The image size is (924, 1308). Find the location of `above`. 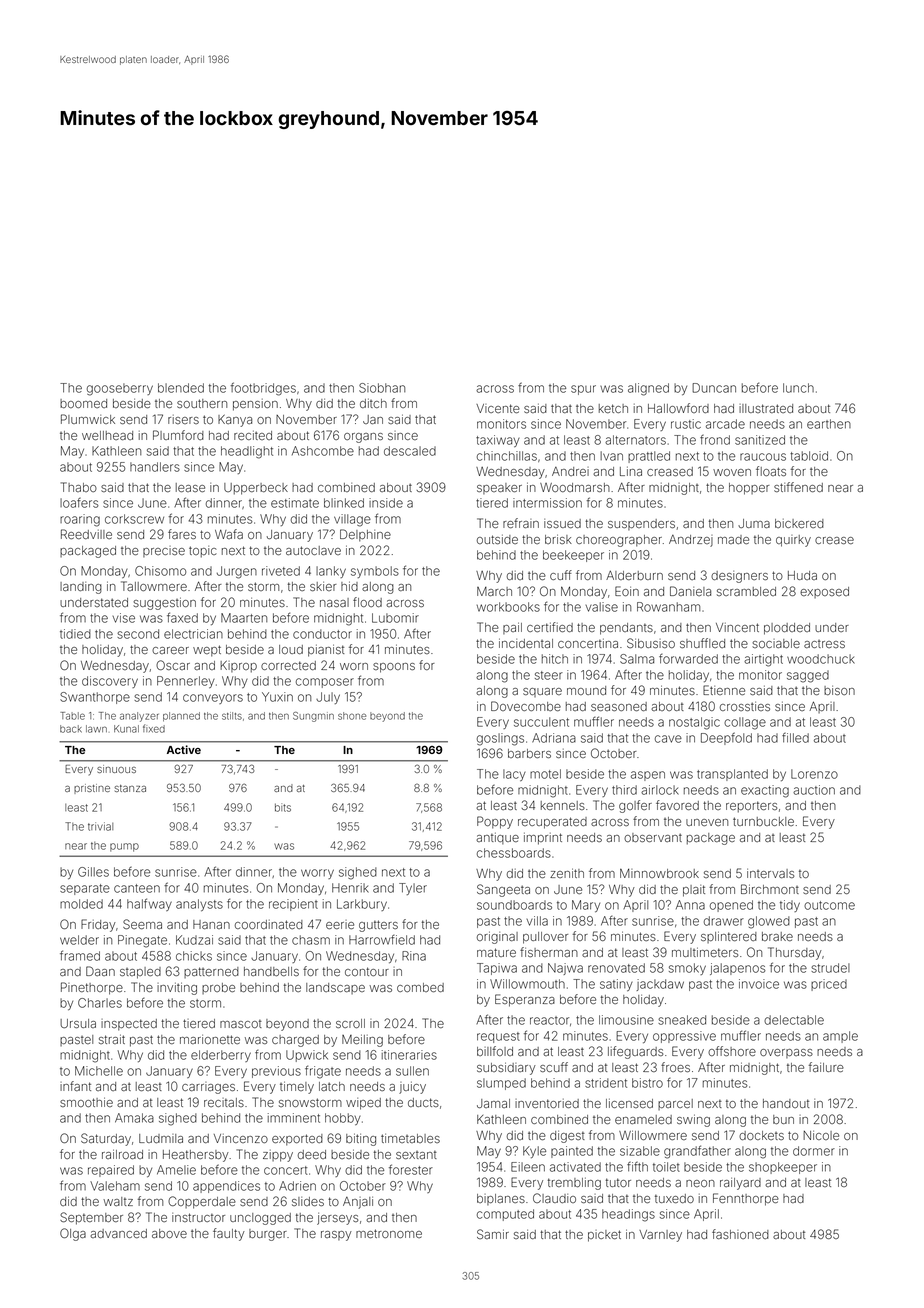

above is located at coordinates (169, 1233).
